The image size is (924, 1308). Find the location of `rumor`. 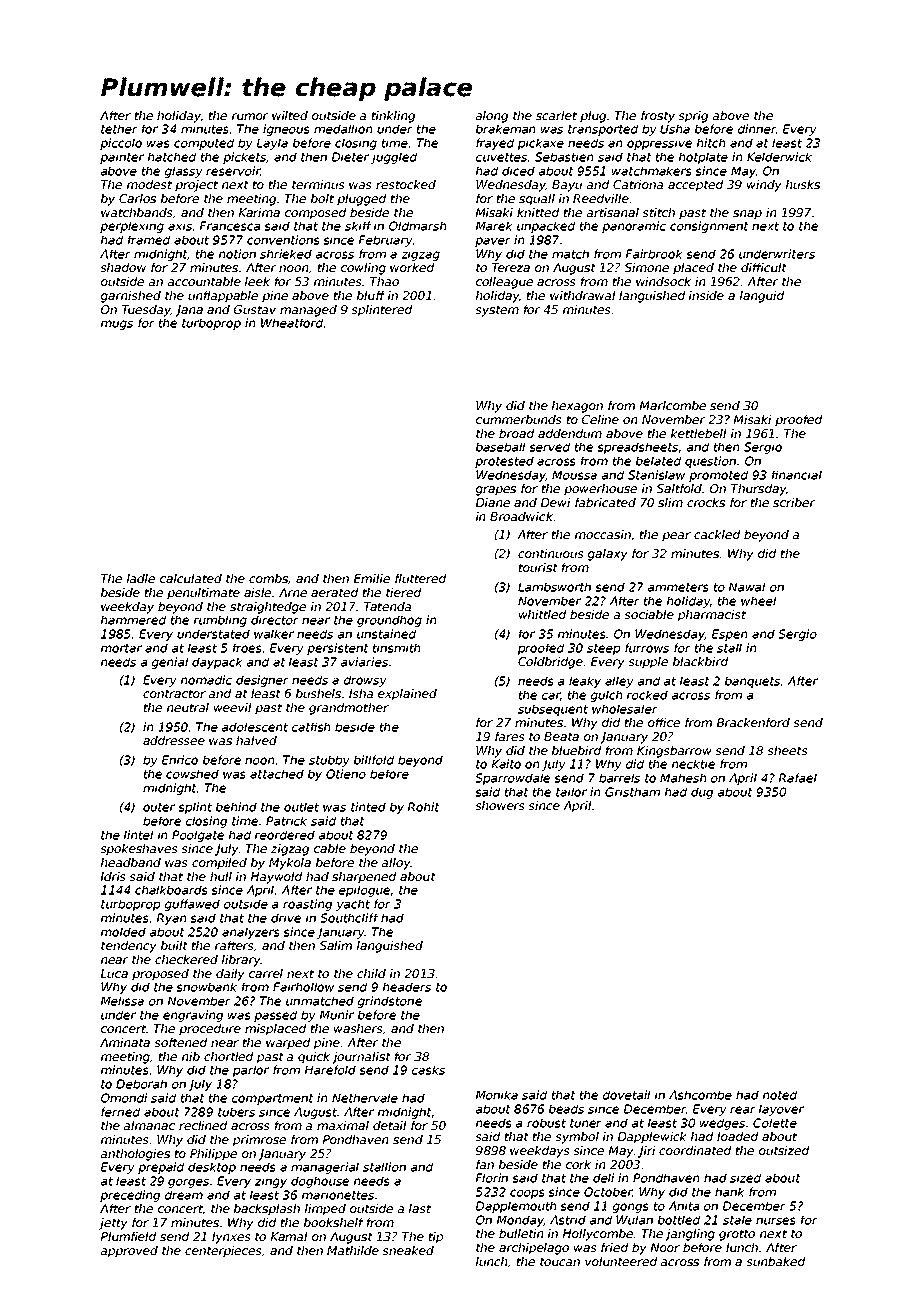

rumor is located at coordinates (250, 116).
